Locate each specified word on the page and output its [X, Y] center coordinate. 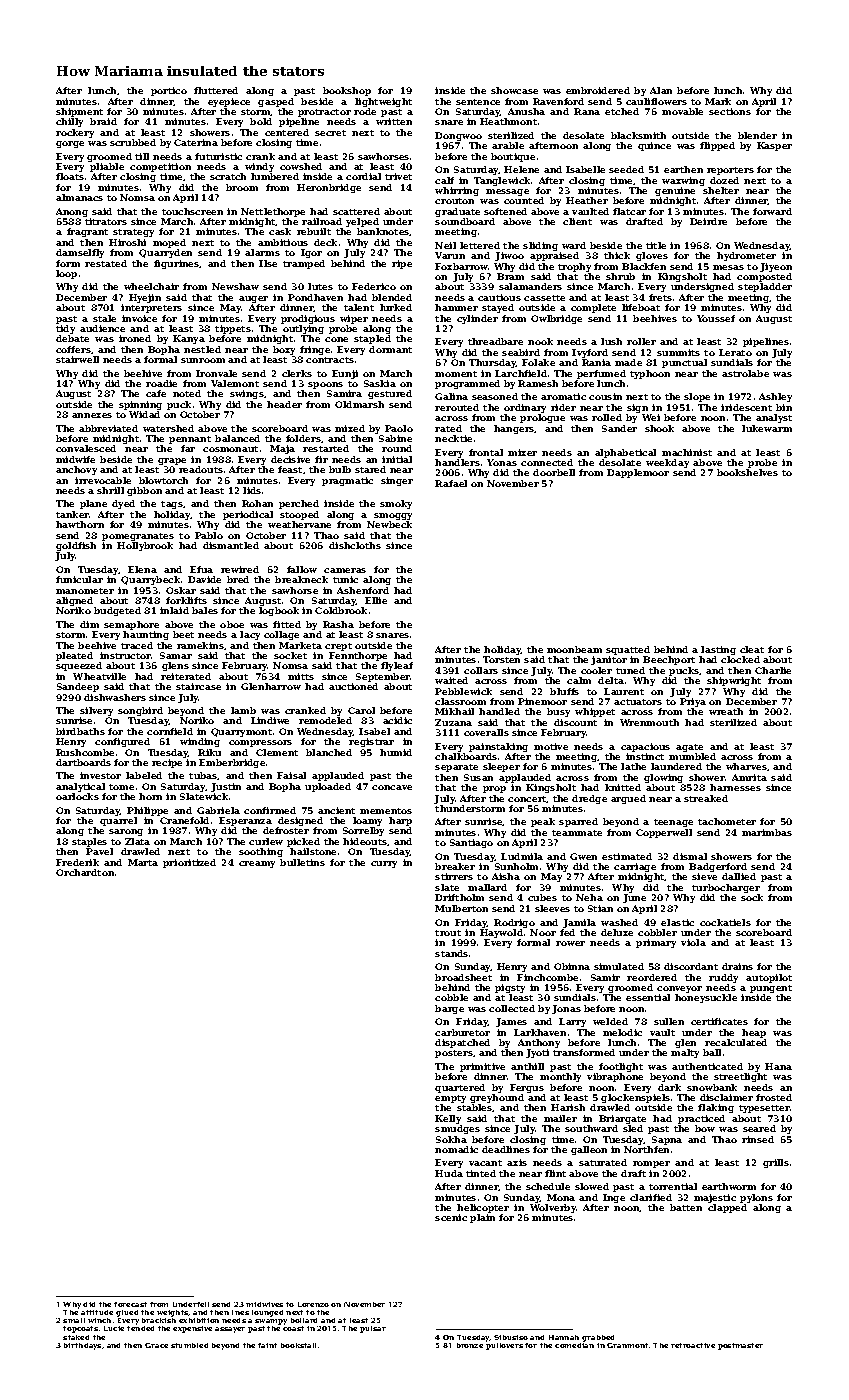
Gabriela [218, 810]
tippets [233, 329]
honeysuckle [706, 998]
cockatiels [725, 922]
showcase [514, 90]
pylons [756, 1198]
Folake [538, 362]
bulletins [302, 862]
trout [448, 933]
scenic [451, 1217]
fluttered [216, 90]
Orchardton [85, 872]
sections [730, 111]
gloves [652, 256]
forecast [130, 1304]
